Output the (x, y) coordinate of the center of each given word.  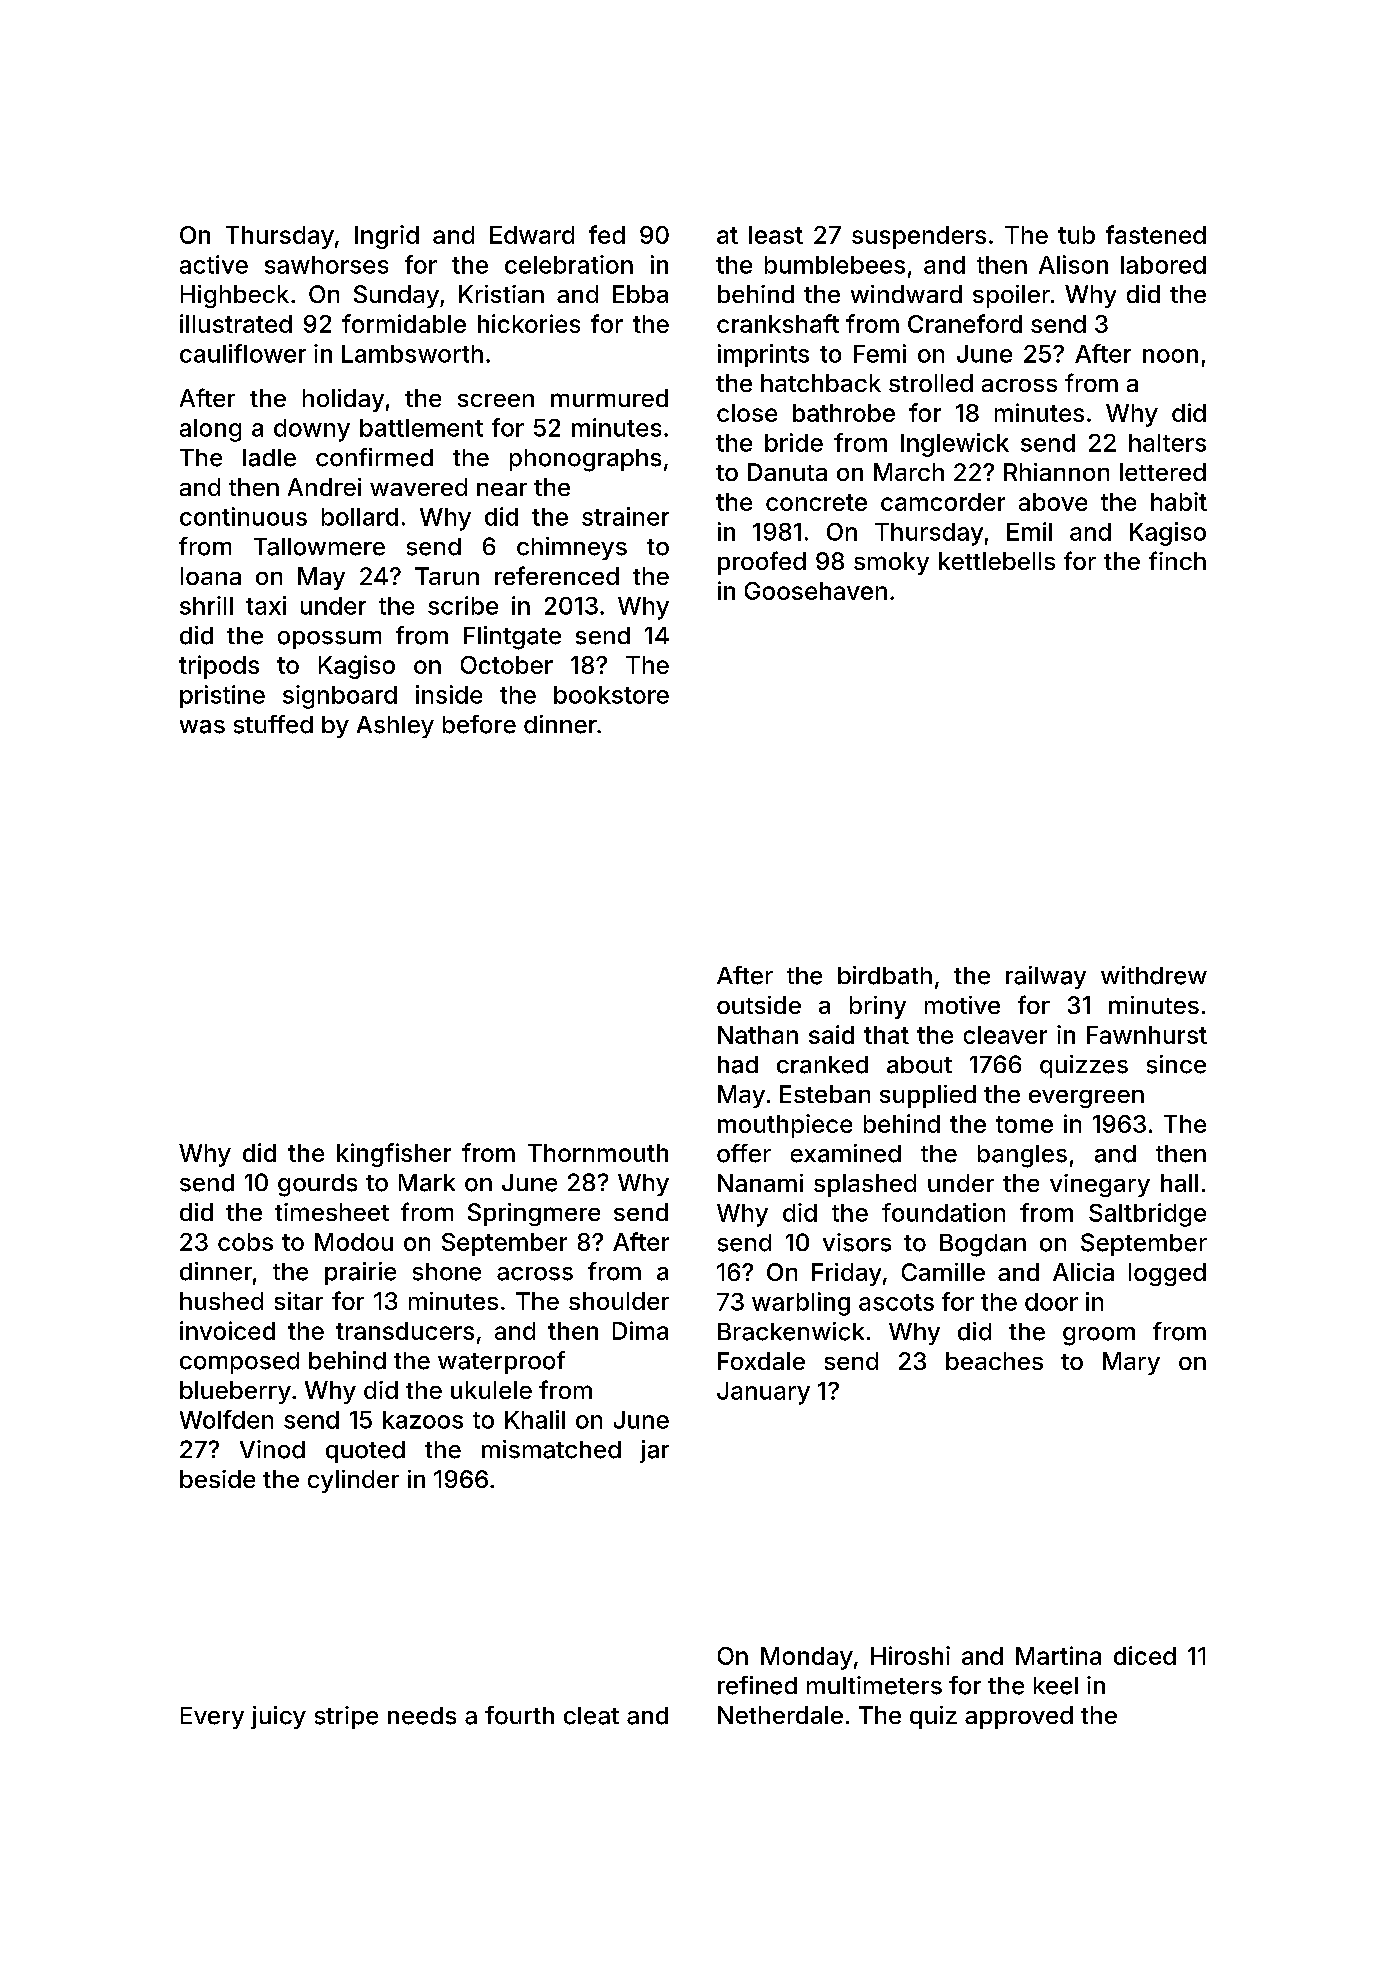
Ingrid (387, 237)
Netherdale (780, 1715)
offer (744, 1153)
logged (1167, 1274)
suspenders (919, 237)
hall (1179, 1183)
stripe (346, 1717)
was (202, 727)
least (776, 235)
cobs (245, 1242)
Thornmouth (598, 1153)
